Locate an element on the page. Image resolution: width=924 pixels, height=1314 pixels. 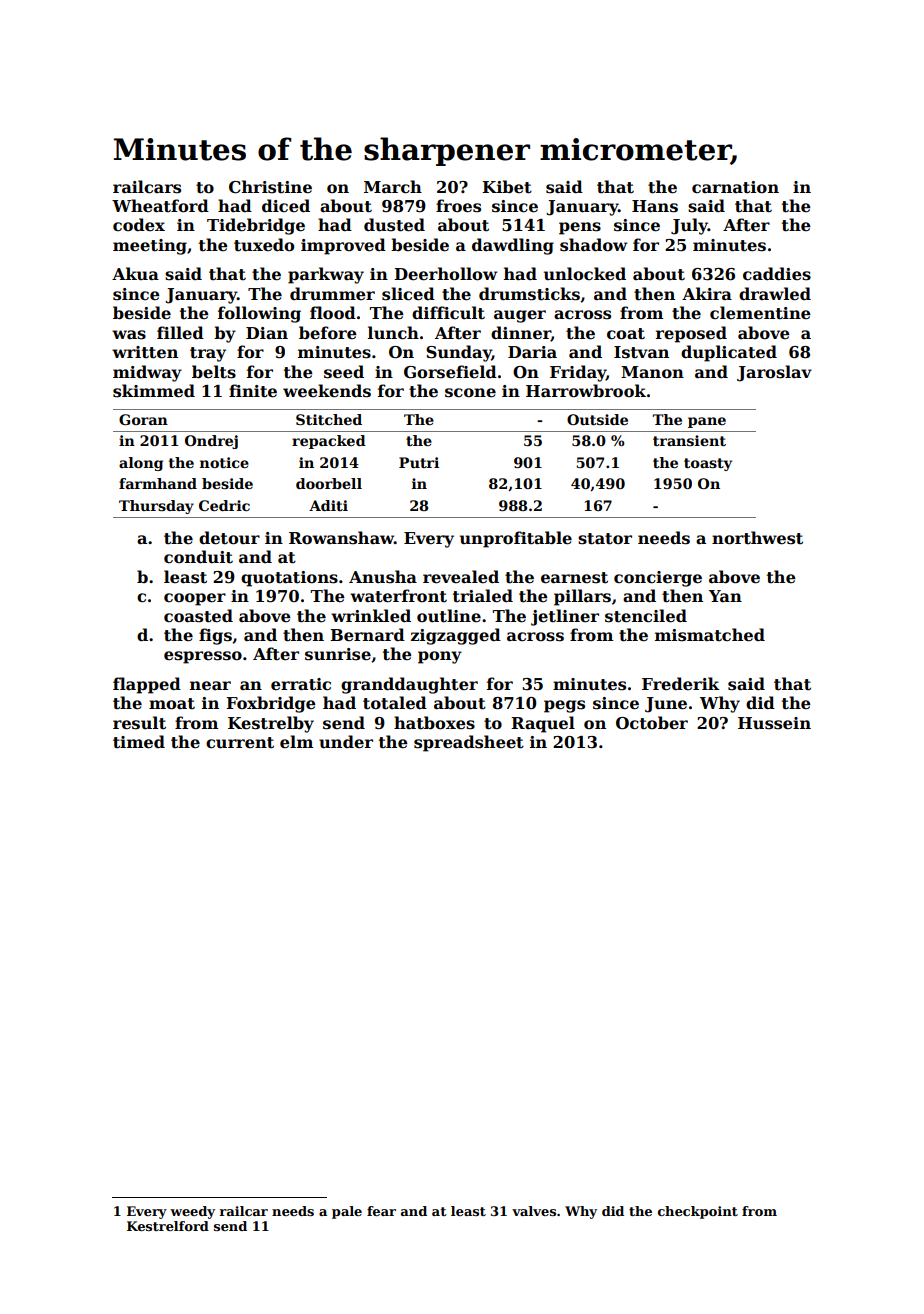
Yan is located at coordinates (725, 596).
